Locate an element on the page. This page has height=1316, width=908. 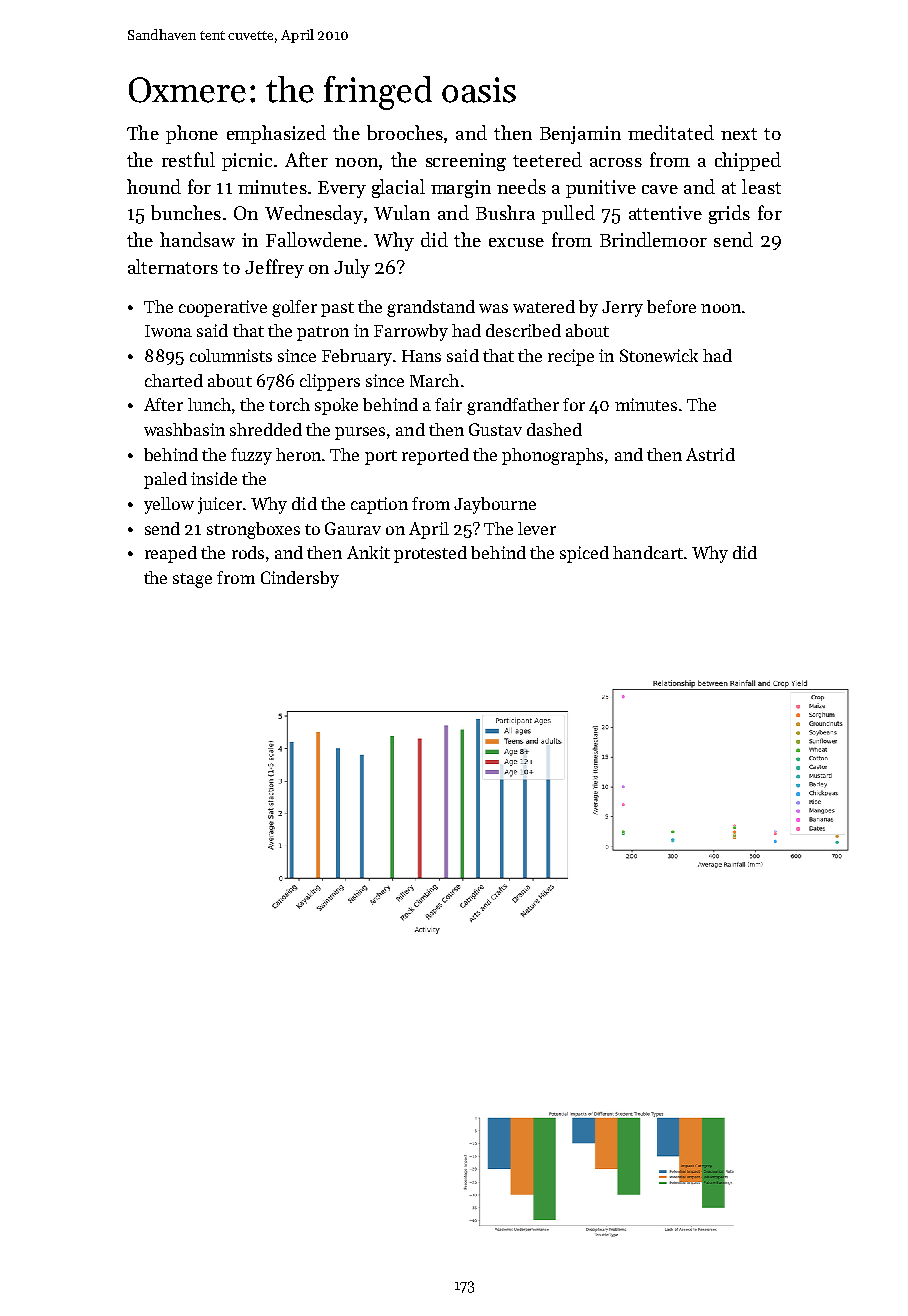
shredded is located at coordinates (266, 429).
